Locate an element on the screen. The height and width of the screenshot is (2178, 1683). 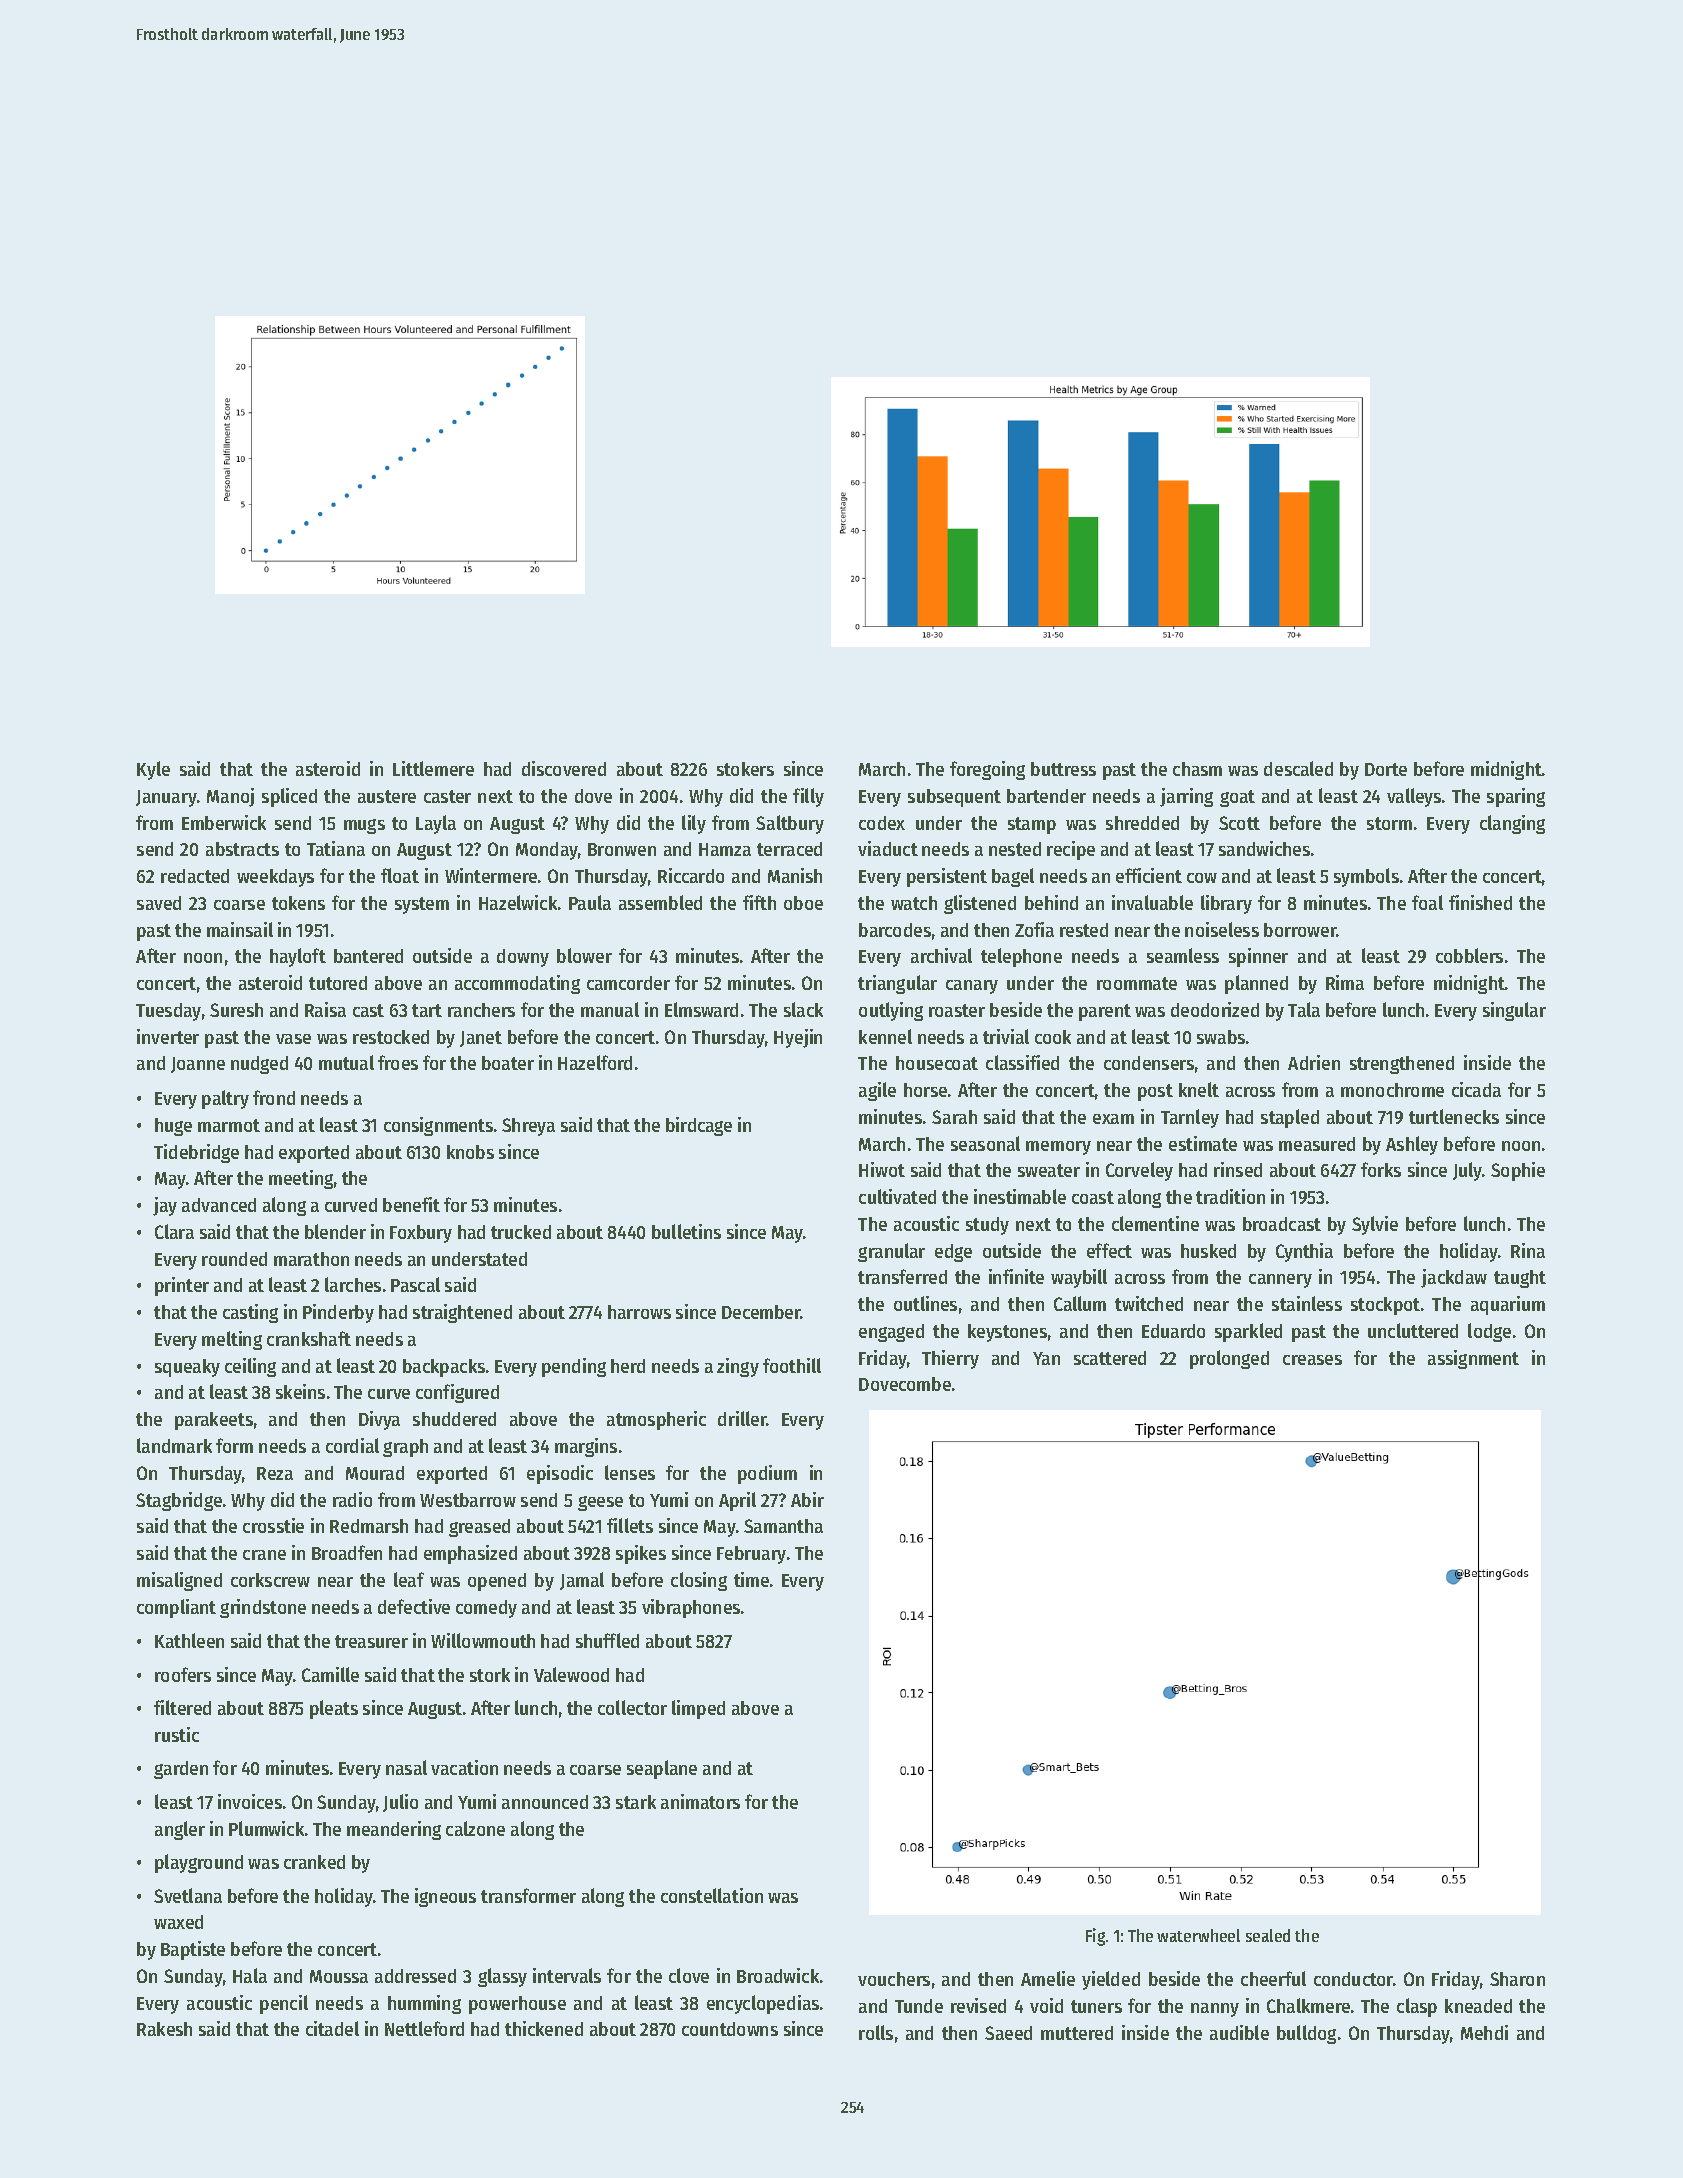
saved is located at coordinates (159, 903).
